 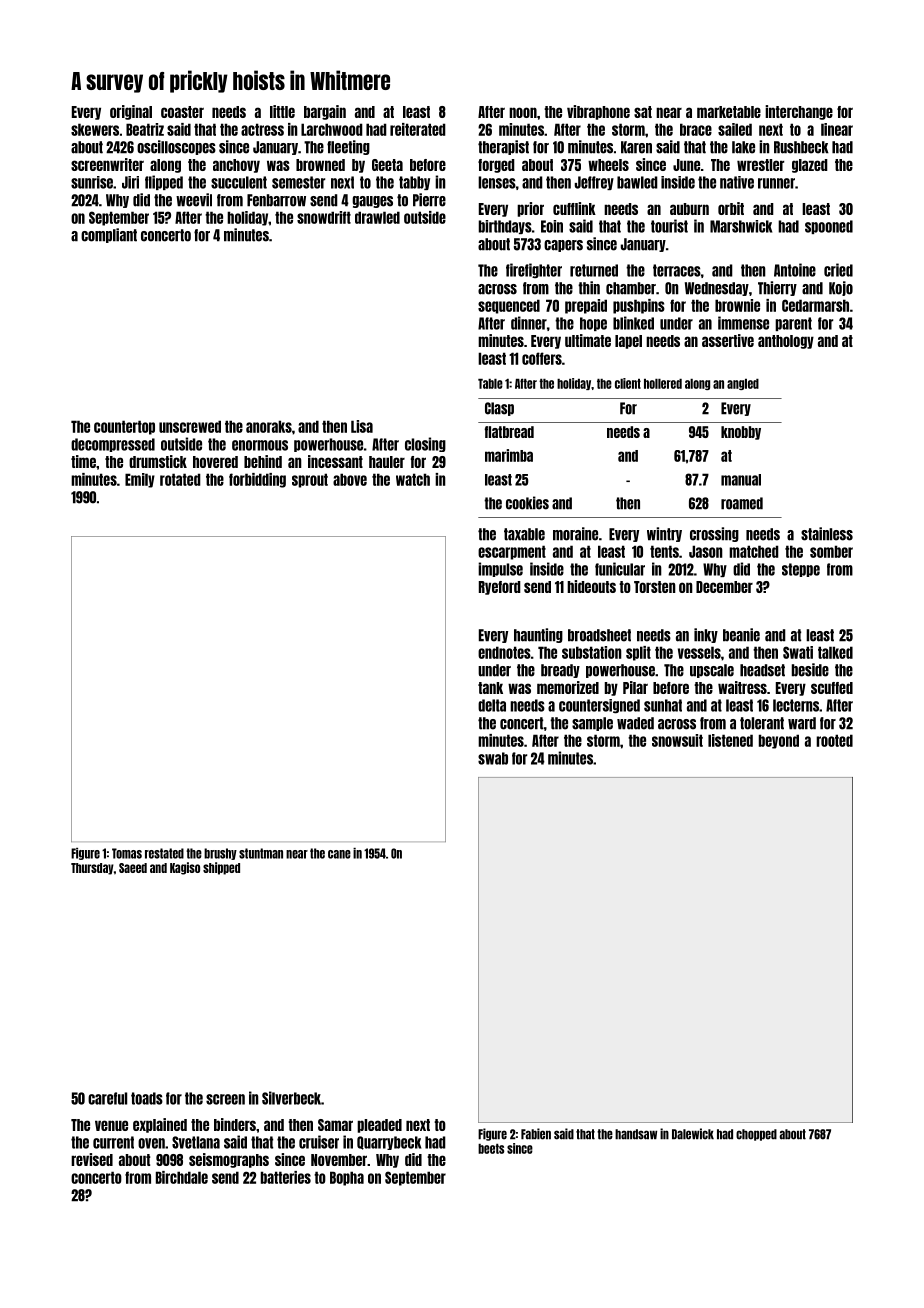 I want to click on unscrewed, so click(x=190, y=426).
